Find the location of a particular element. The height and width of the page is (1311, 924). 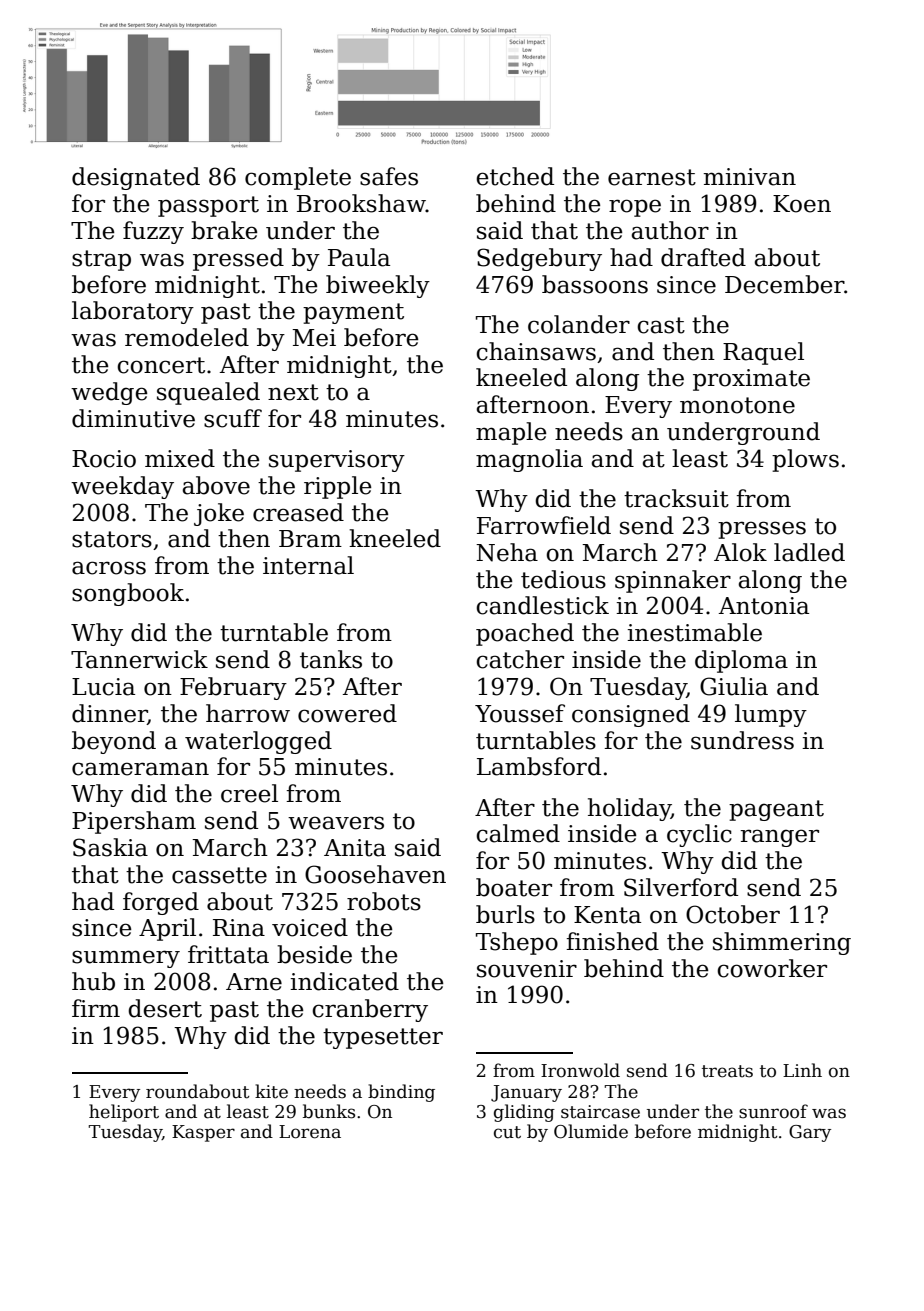

ladled is located at coordinates (809, 552).
